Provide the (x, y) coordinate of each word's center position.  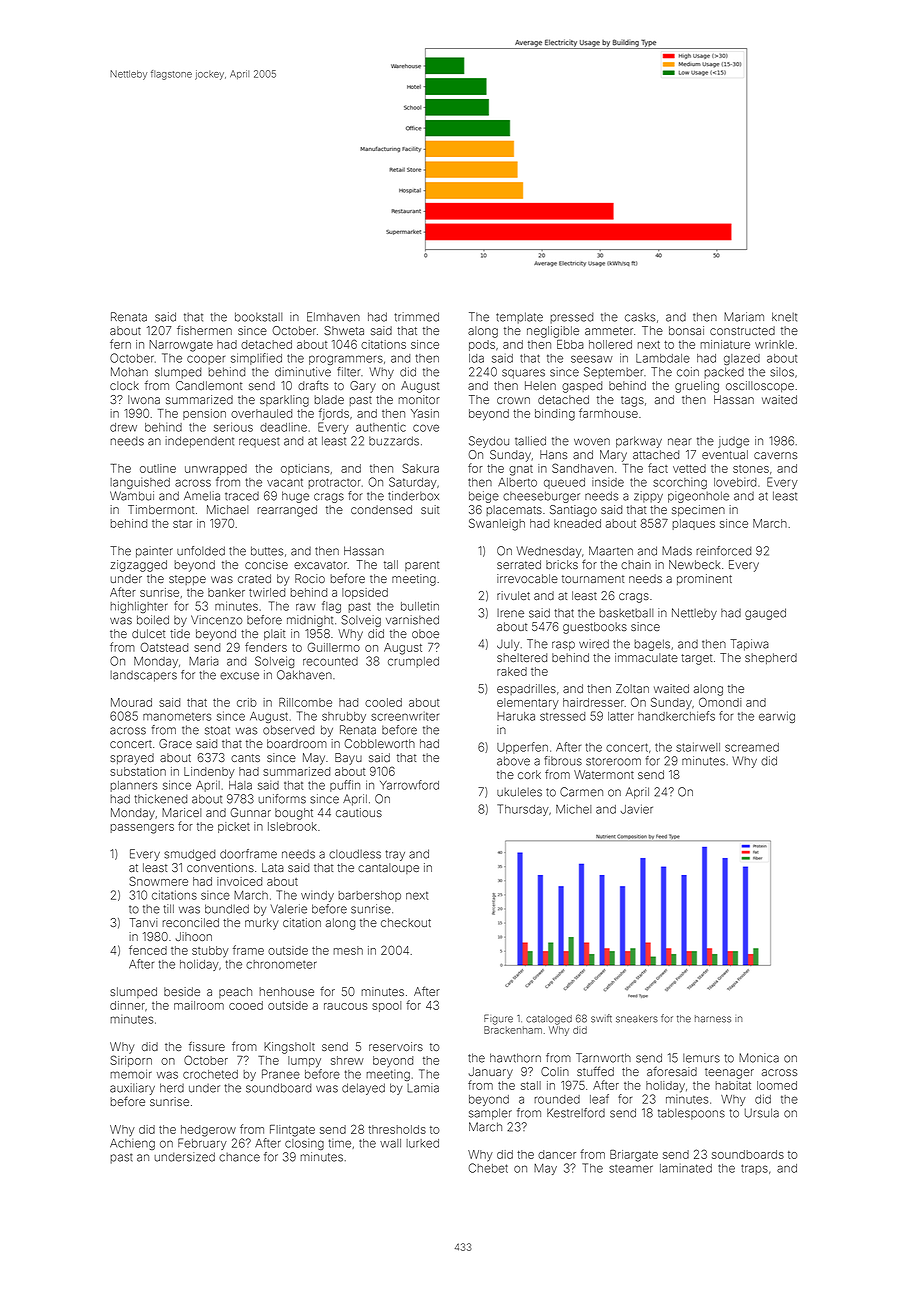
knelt (784, 317)
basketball (626, 613)
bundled (227, 909)
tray (395, 855)
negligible (553, 332)
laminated (686, 1168)
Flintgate (292, 1131)
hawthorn (515, 1058)
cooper (206, 360)
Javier (636, 809)
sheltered (522, 657)
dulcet (148, 633)
